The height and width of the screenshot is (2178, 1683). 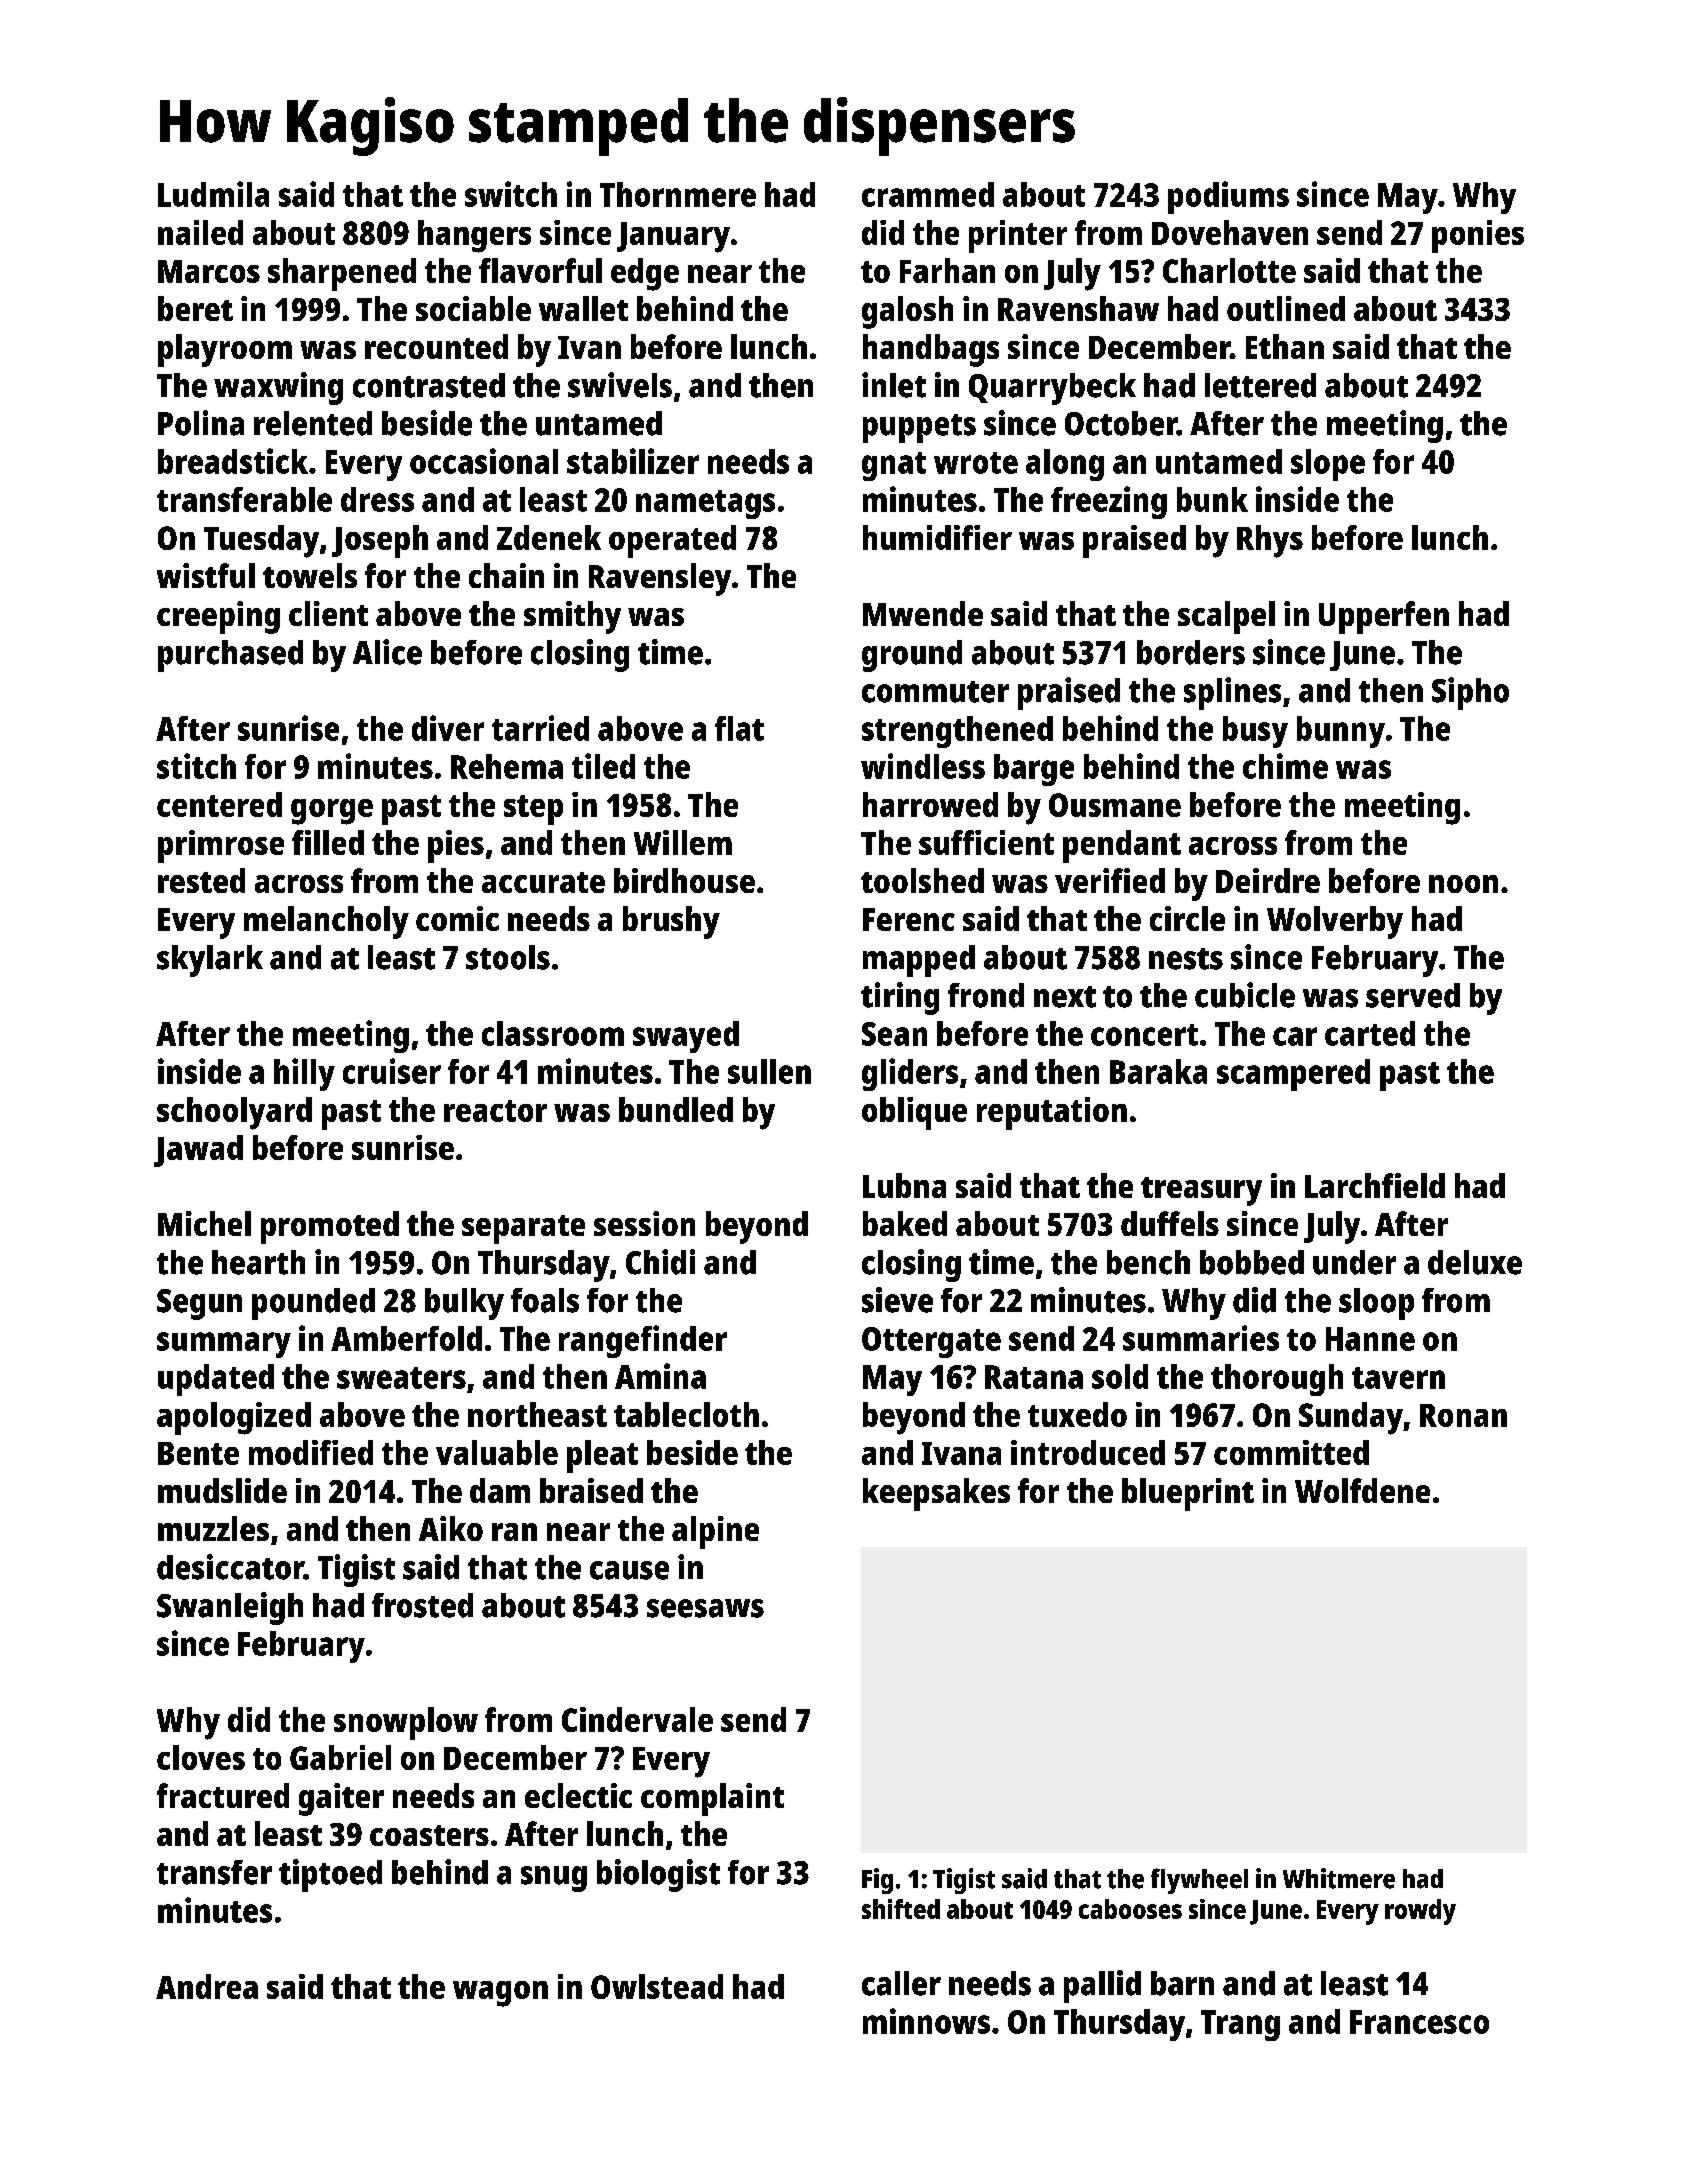 I want to click on flywheel, so click(x=1199, y=1881).
